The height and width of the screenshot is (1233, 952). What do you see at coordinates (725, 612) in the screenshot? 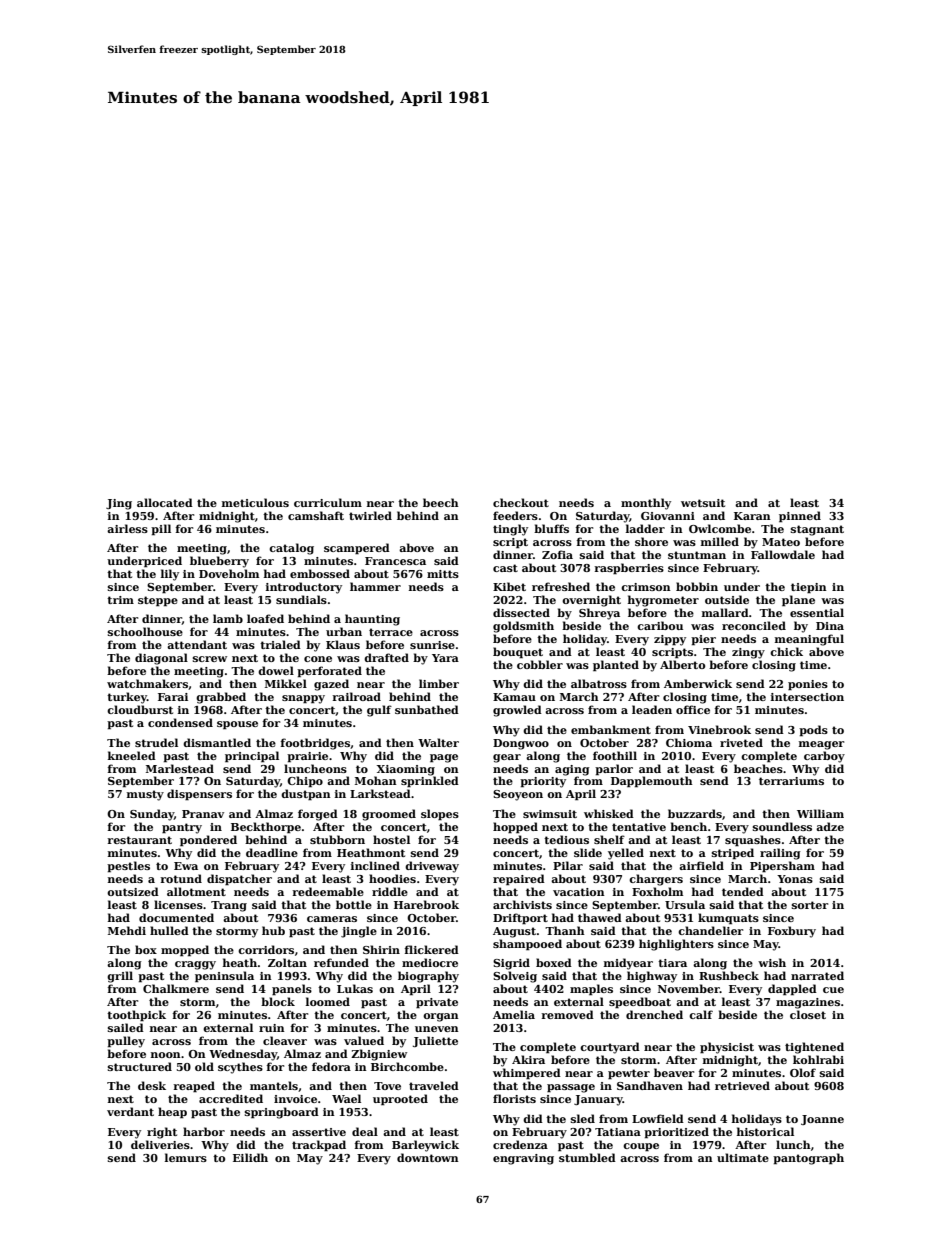
I see `mallard` at bounding box center [725, 612].
